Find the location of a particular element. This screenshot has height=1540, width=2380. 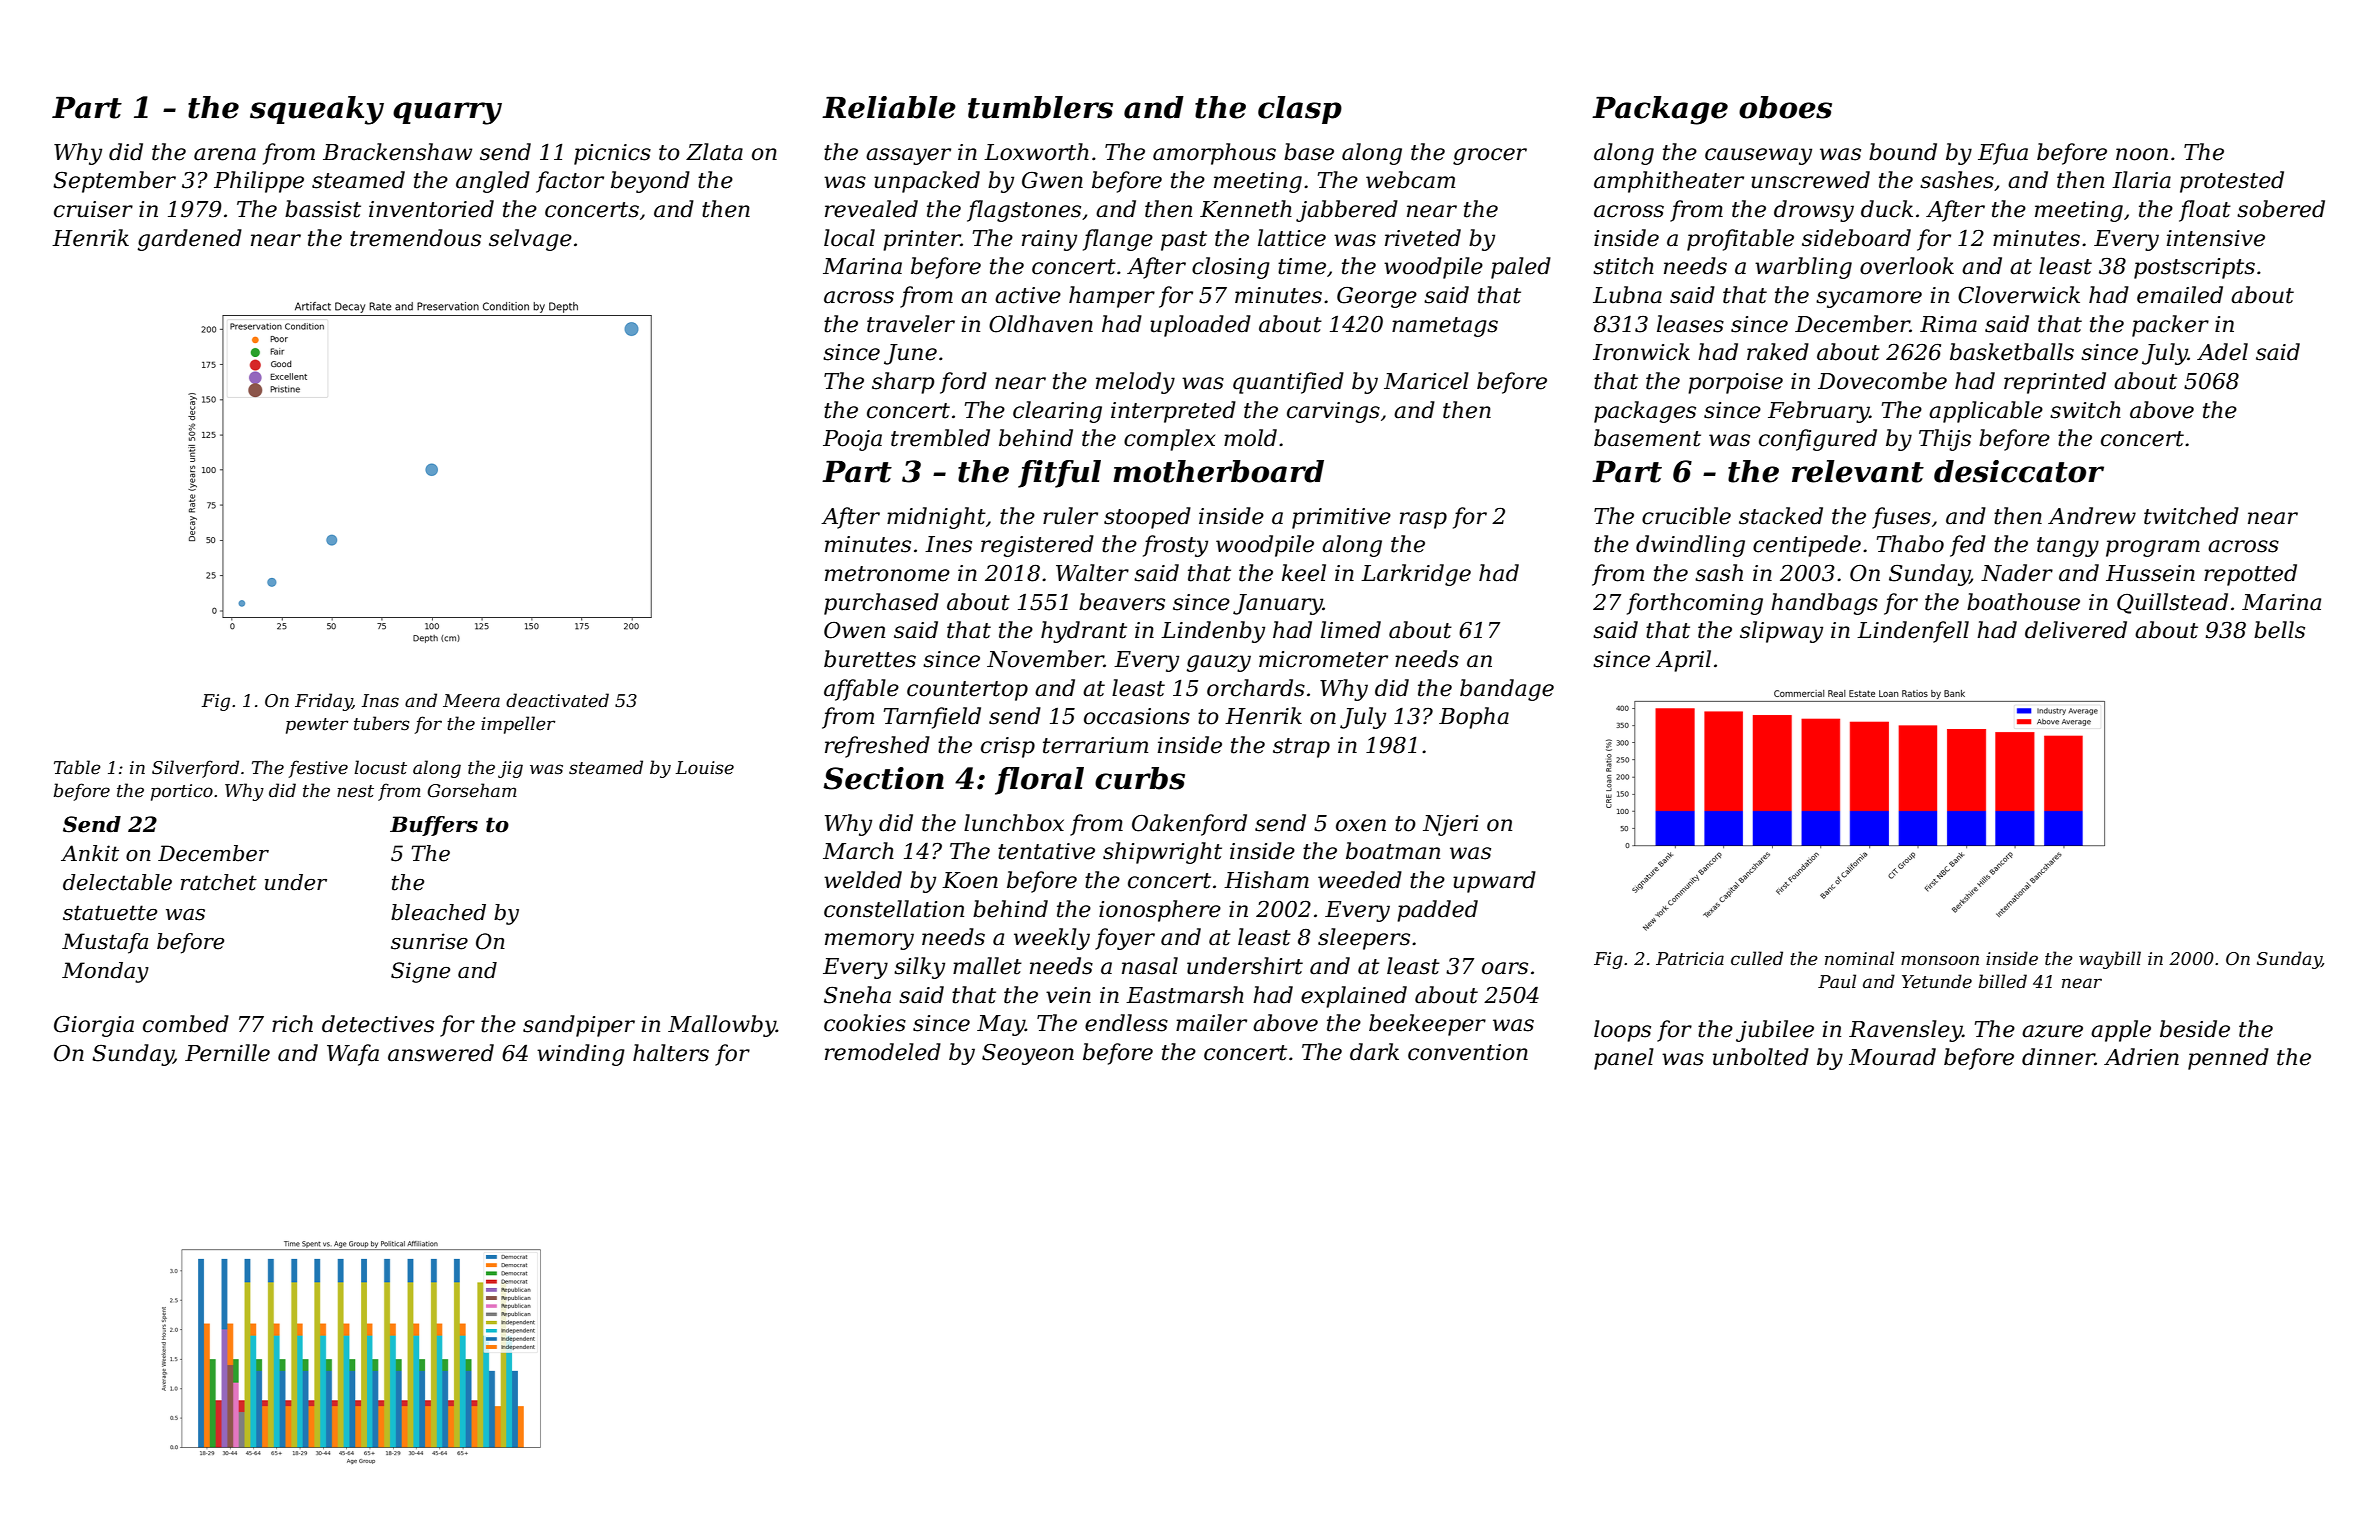

midnight is located at coordinates (936, 518).
